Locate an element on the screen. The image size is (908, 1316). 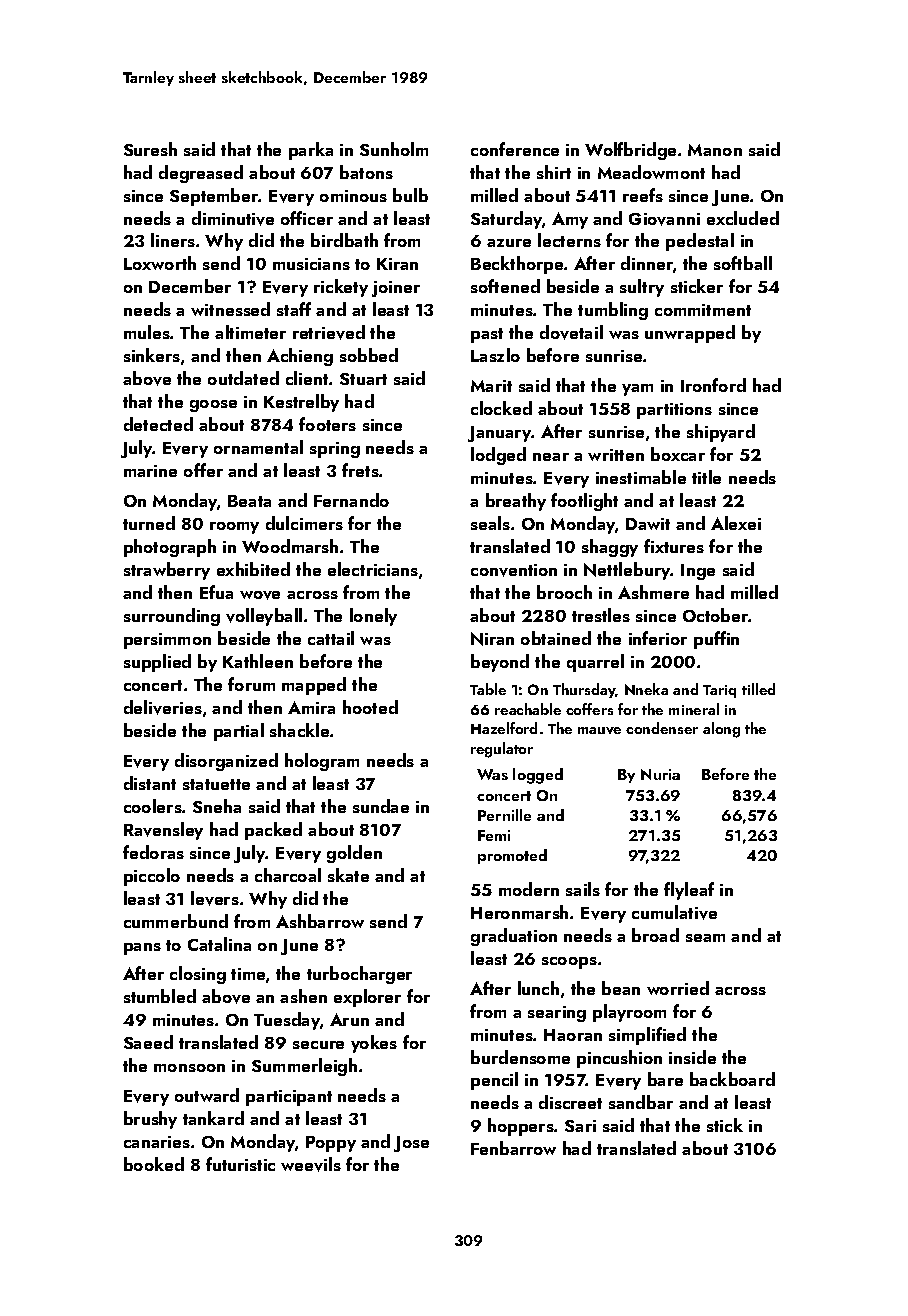
graduation is located at coordinates (514, 937).
